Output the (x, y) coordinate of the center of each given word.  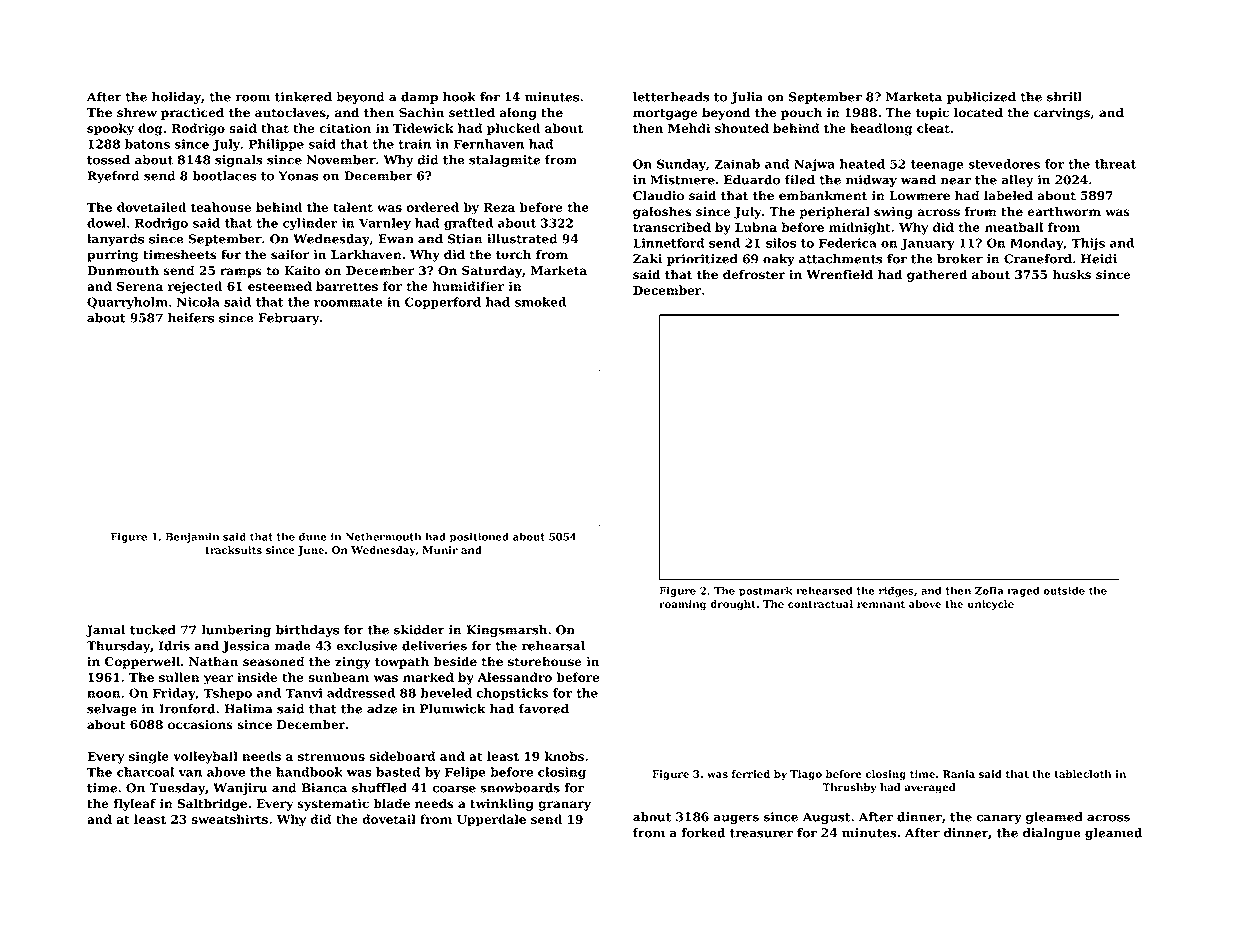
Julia (746, 98)
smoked (540, 302)
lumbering (236, 631)
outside (1064, 590)
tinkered (303, 97)
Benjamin (192, 538)
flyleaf (134, 804)
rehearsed (824, 590)
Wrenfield (839, 274)
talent (353, 207)
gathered (937, 275)
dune (313, 536)
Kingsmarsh (506, 631)
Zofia (989, 590)
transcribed (672, 227)
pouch (801, 113)
